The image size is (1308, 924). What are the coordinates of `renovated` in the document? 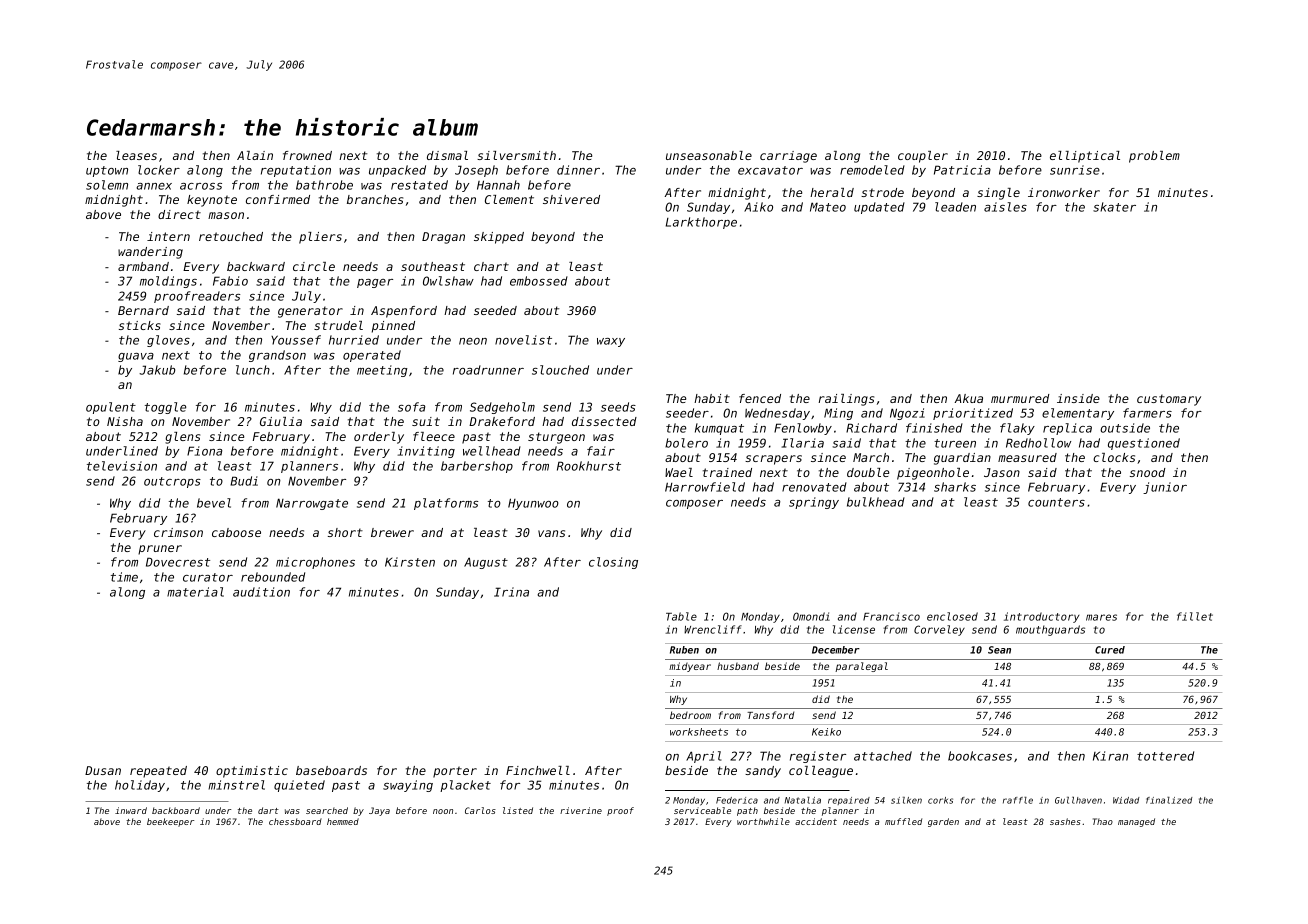 It's located at (814, 487).
